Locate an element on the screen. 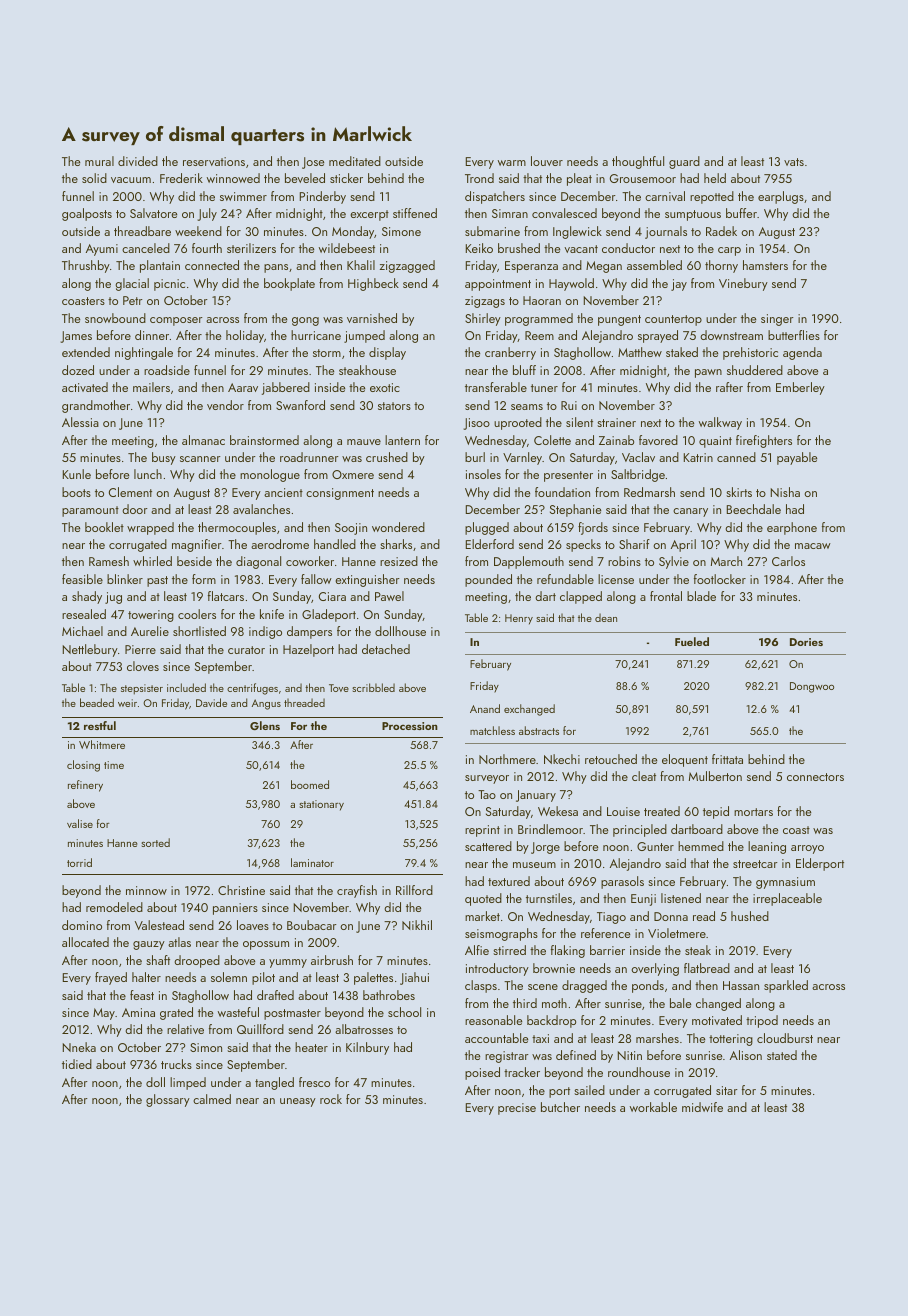  Haywold is located at coordinates (571, 284).
